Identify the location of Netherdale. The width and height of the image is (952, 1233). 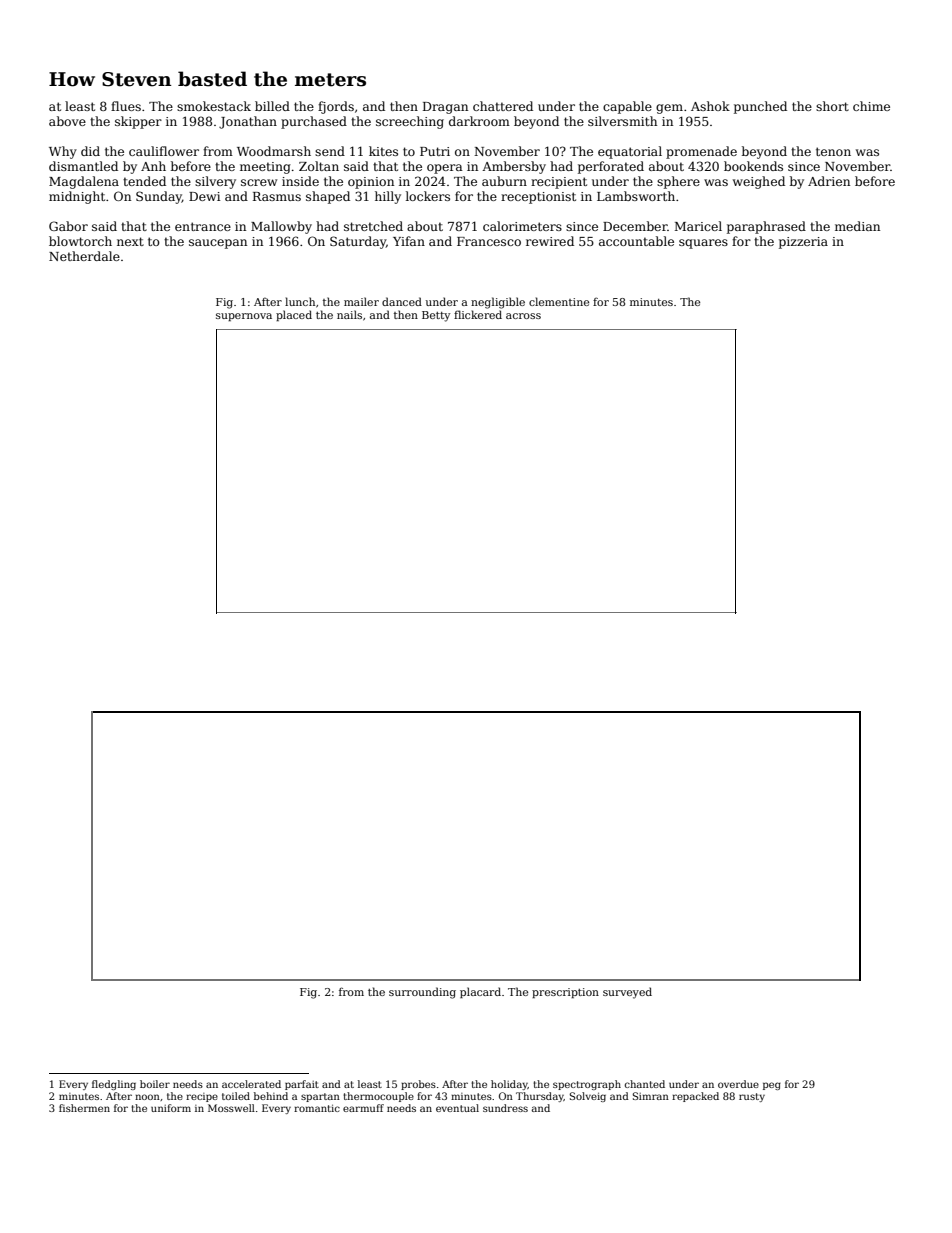
(84, 256).
